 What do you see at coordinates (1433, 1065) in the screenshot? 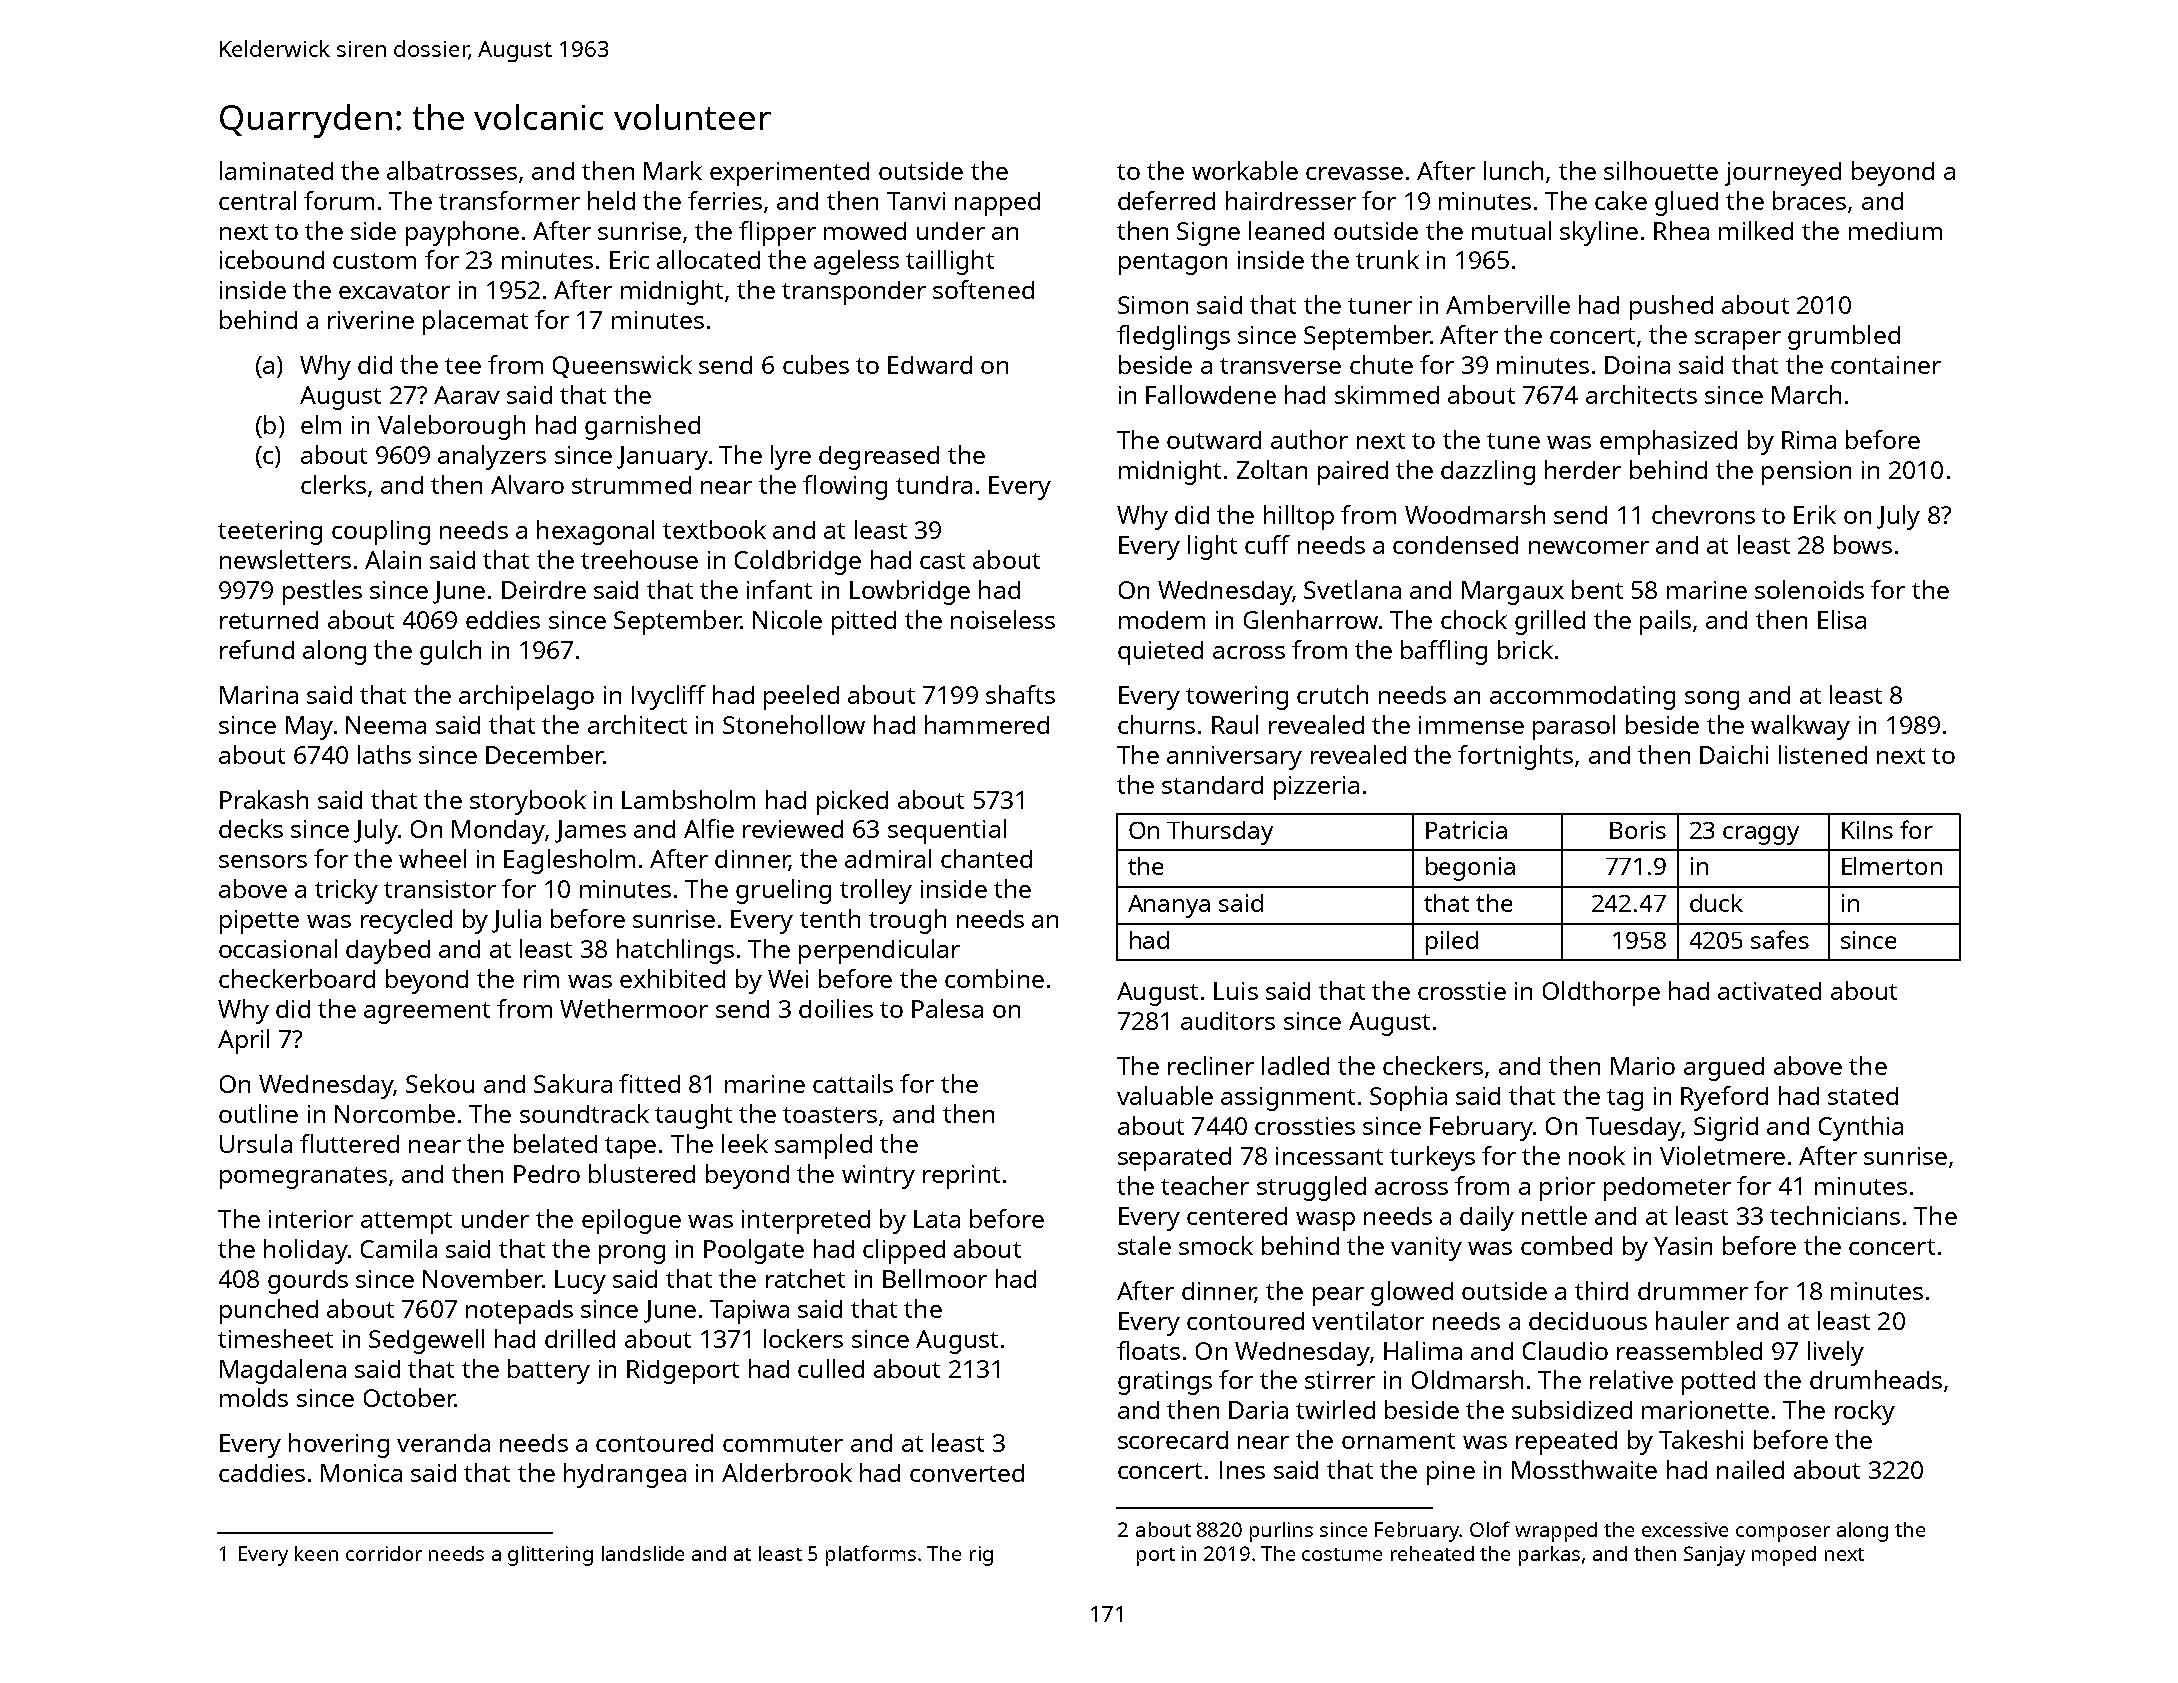
I see `checkers` at bounding box center [1433, 1065].
